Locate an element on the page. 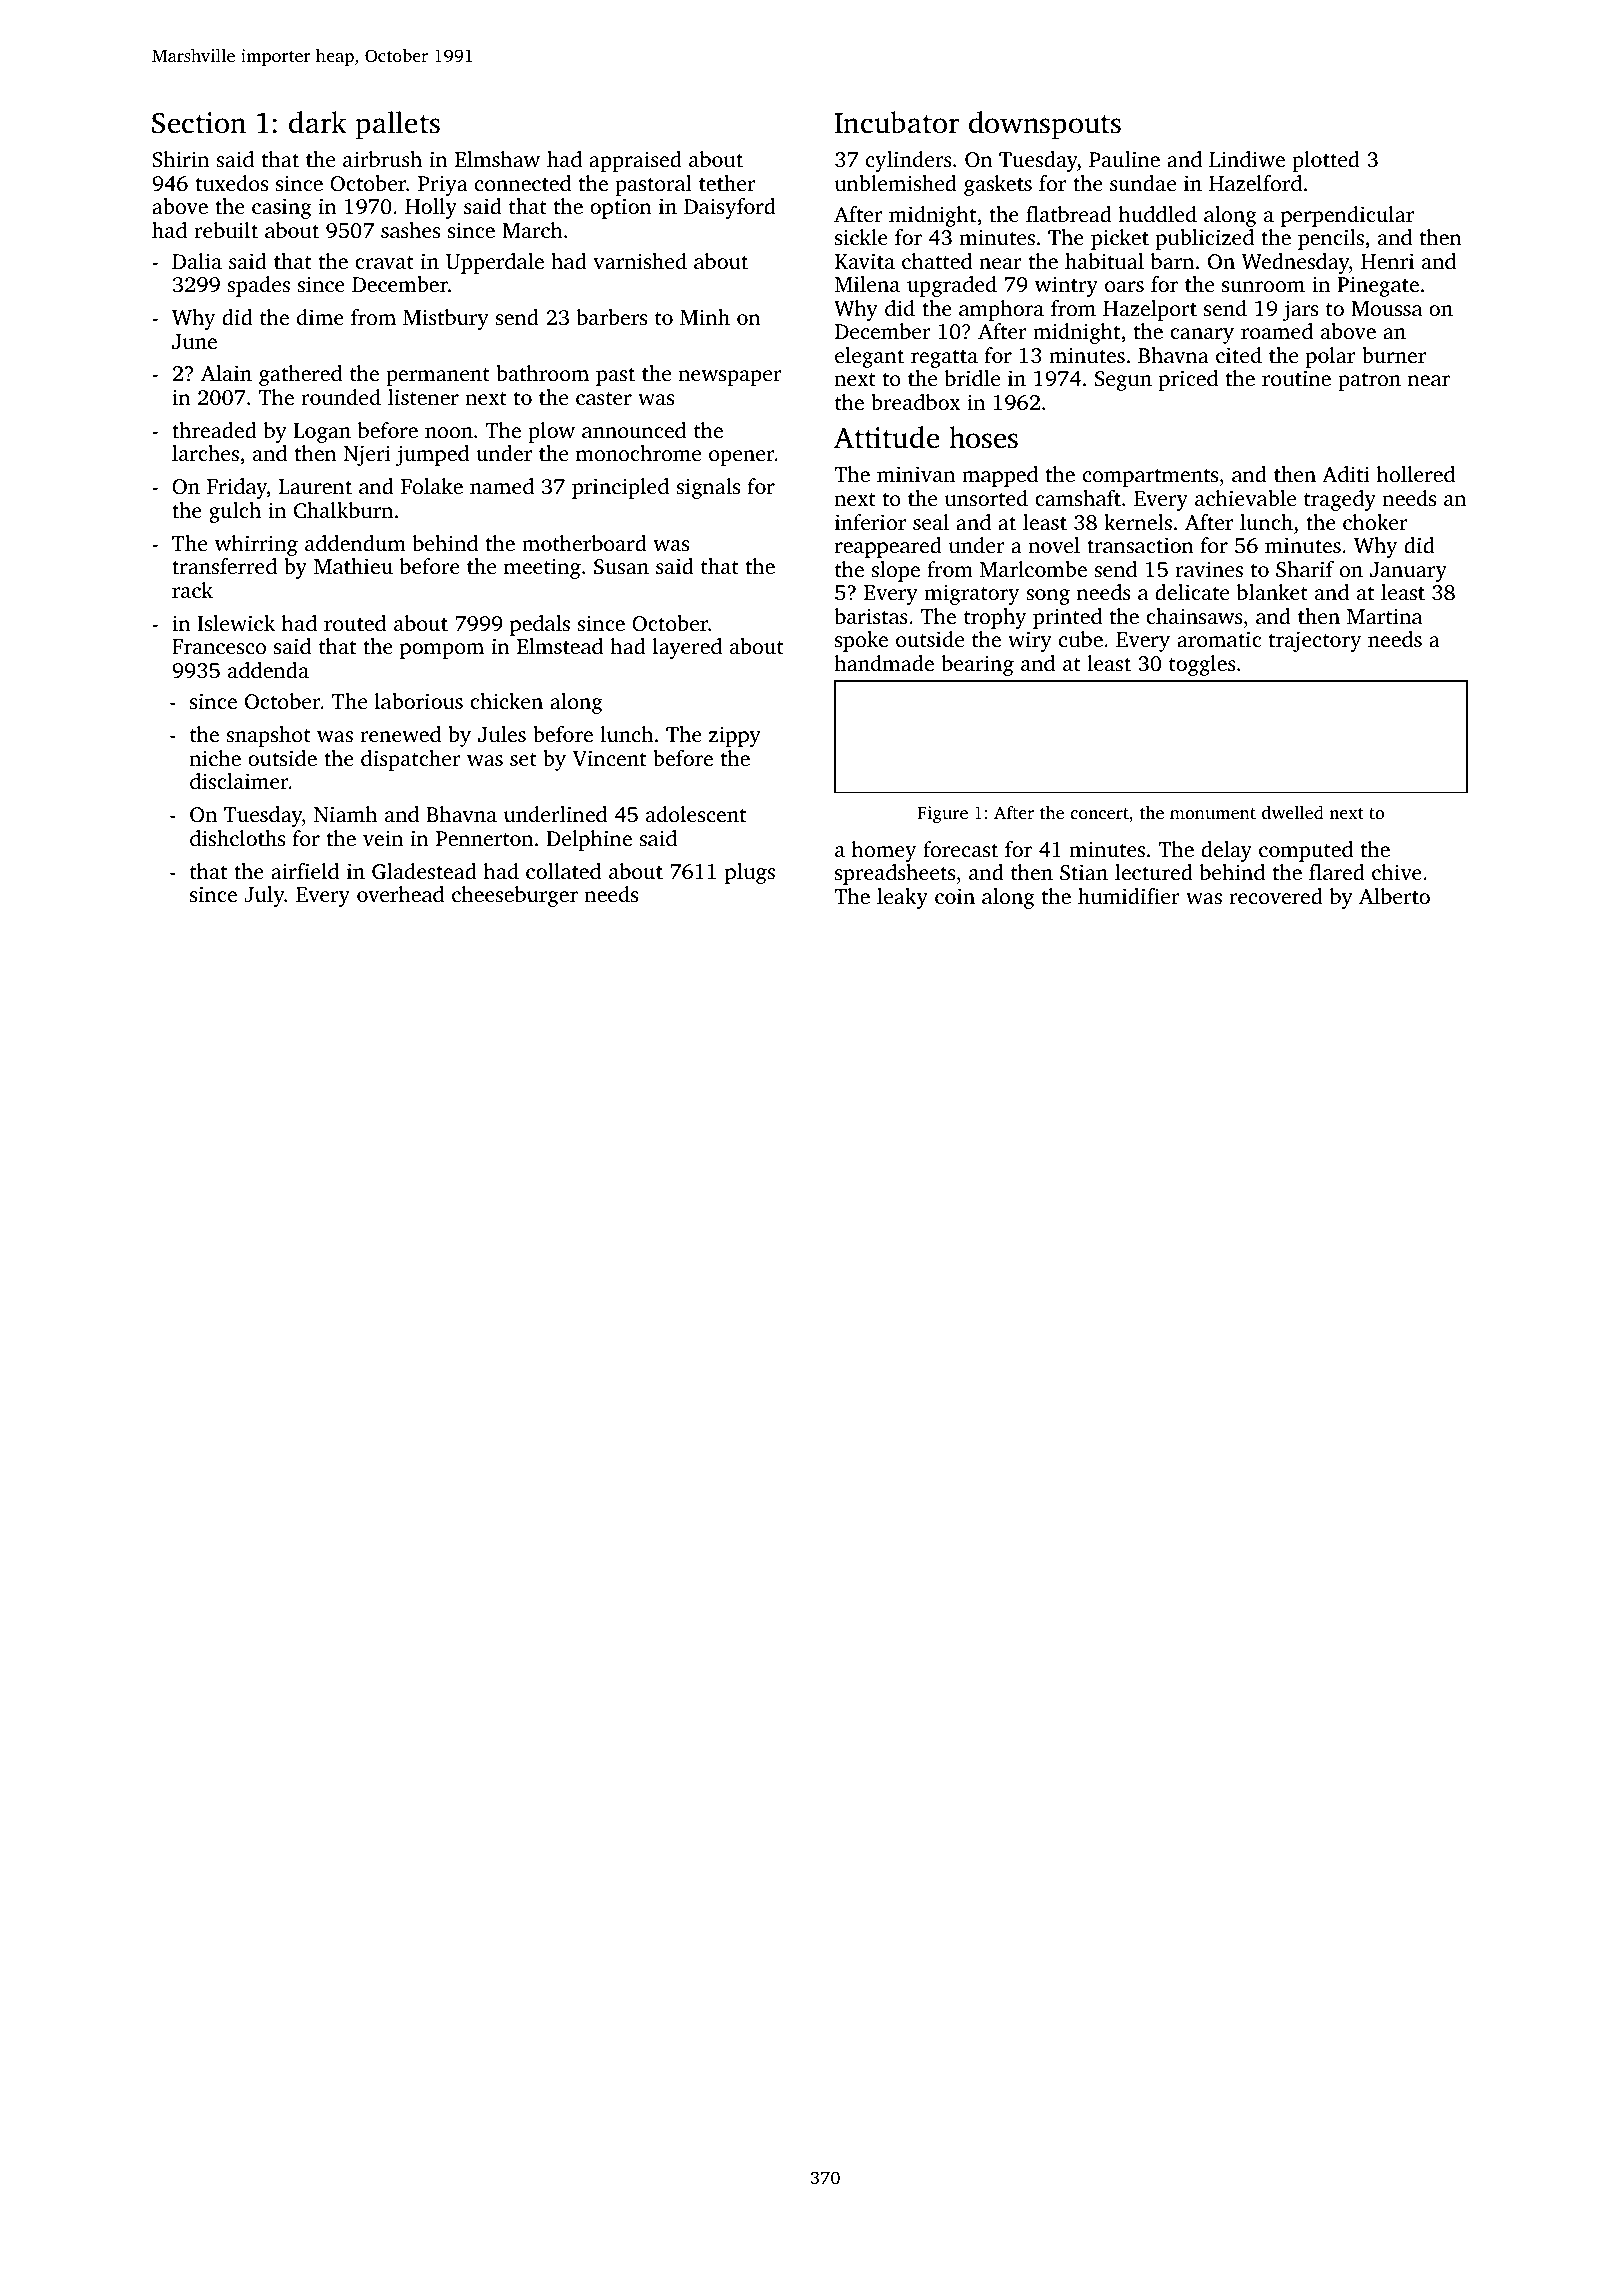 The width and height of the image is (1620, 2292). chive is located at coordinates (1397, 872).
